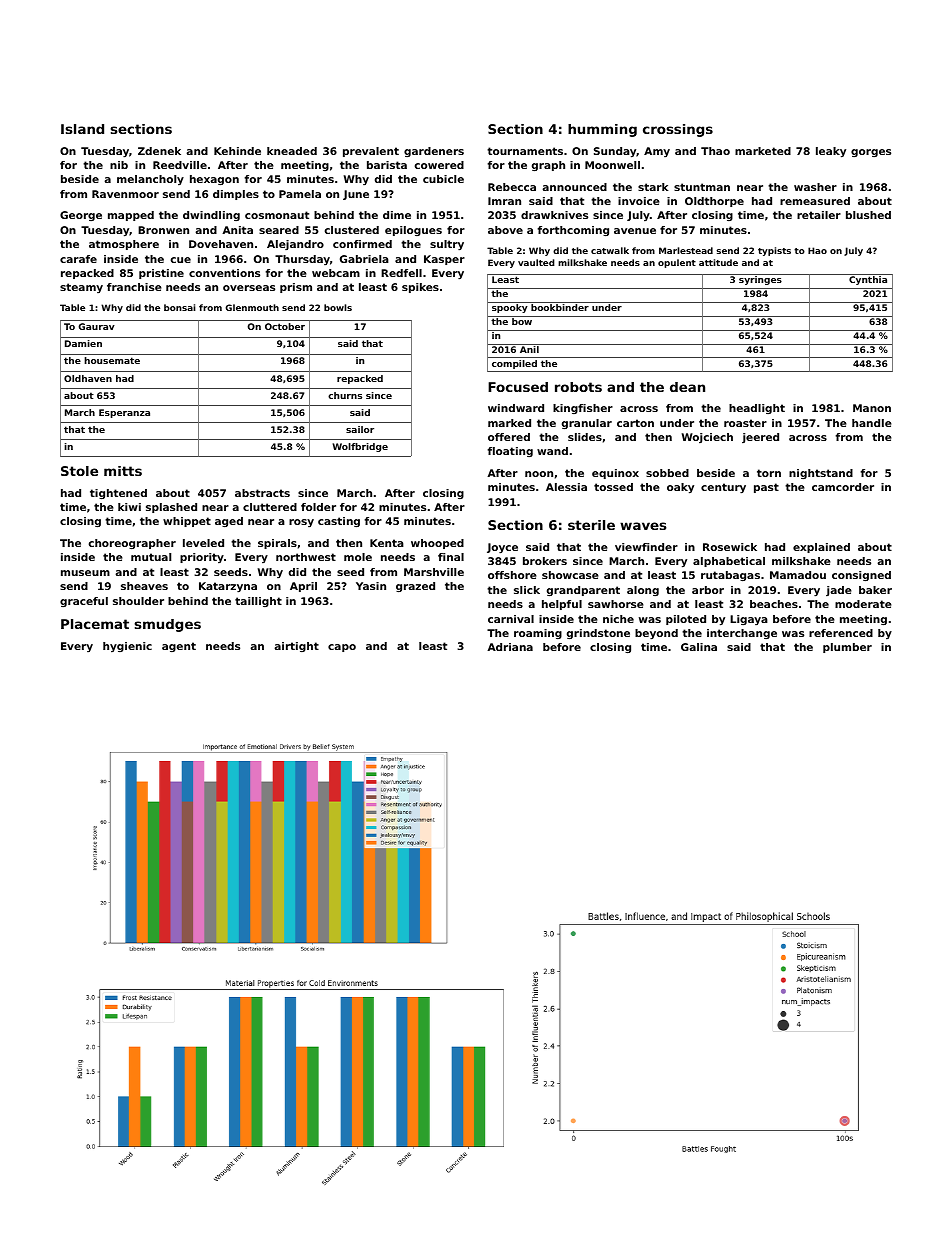  I want to click on gorges, so click(871, 153).
